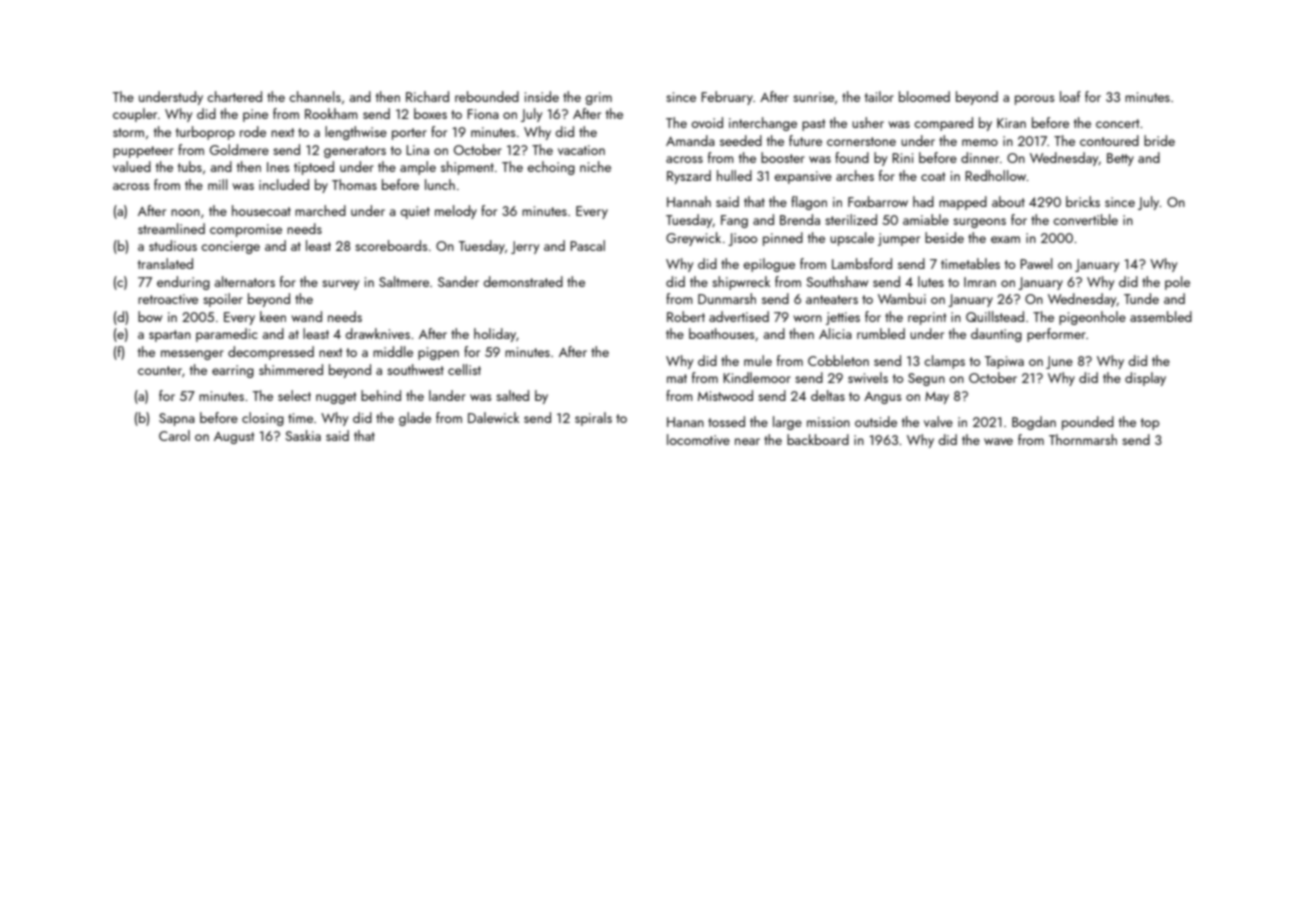  Describe the element at coordinates (882, 398) in the screenshot. I see `Angus` at that location.
